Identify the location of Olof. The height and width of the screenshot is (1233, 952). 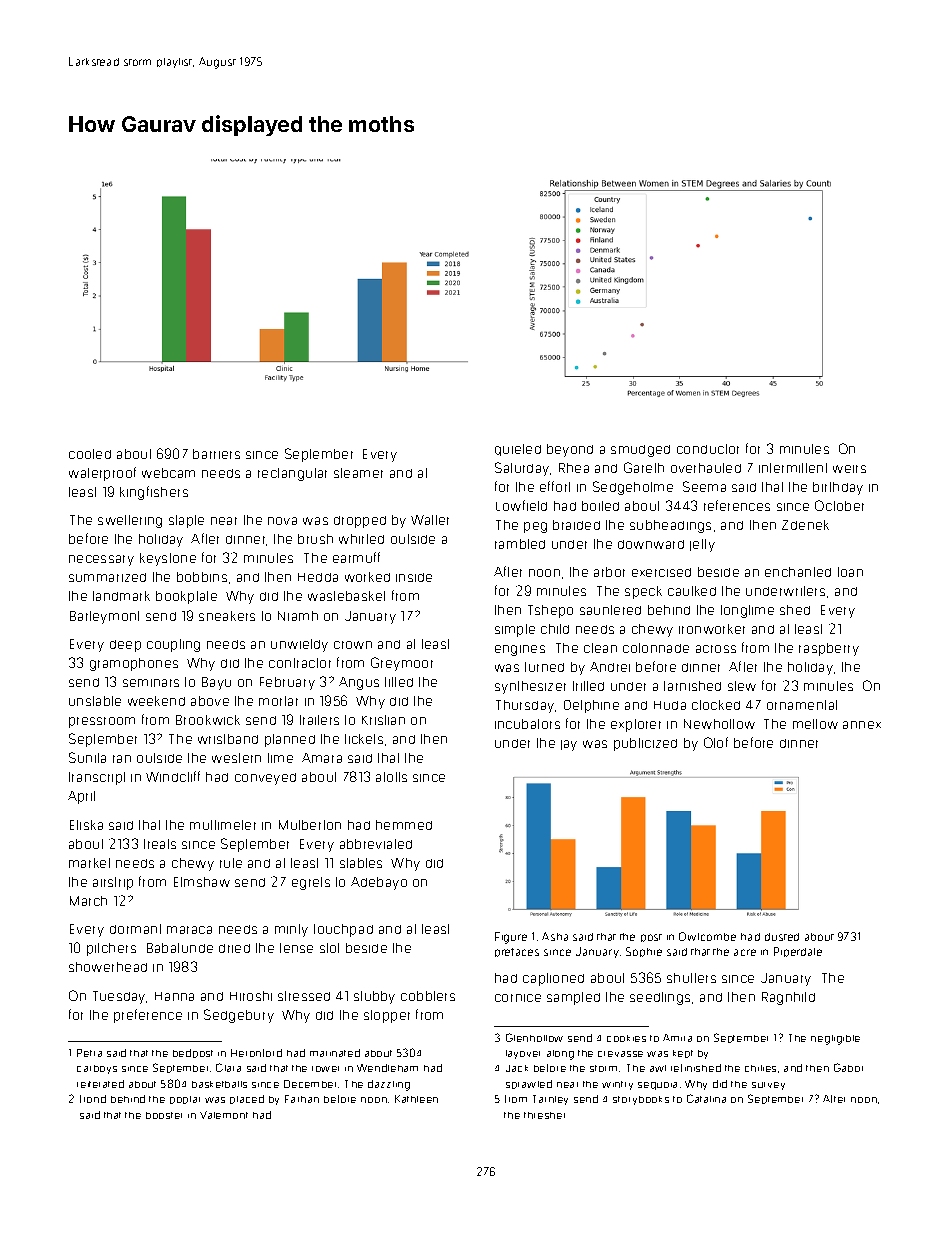
(716, 742).
